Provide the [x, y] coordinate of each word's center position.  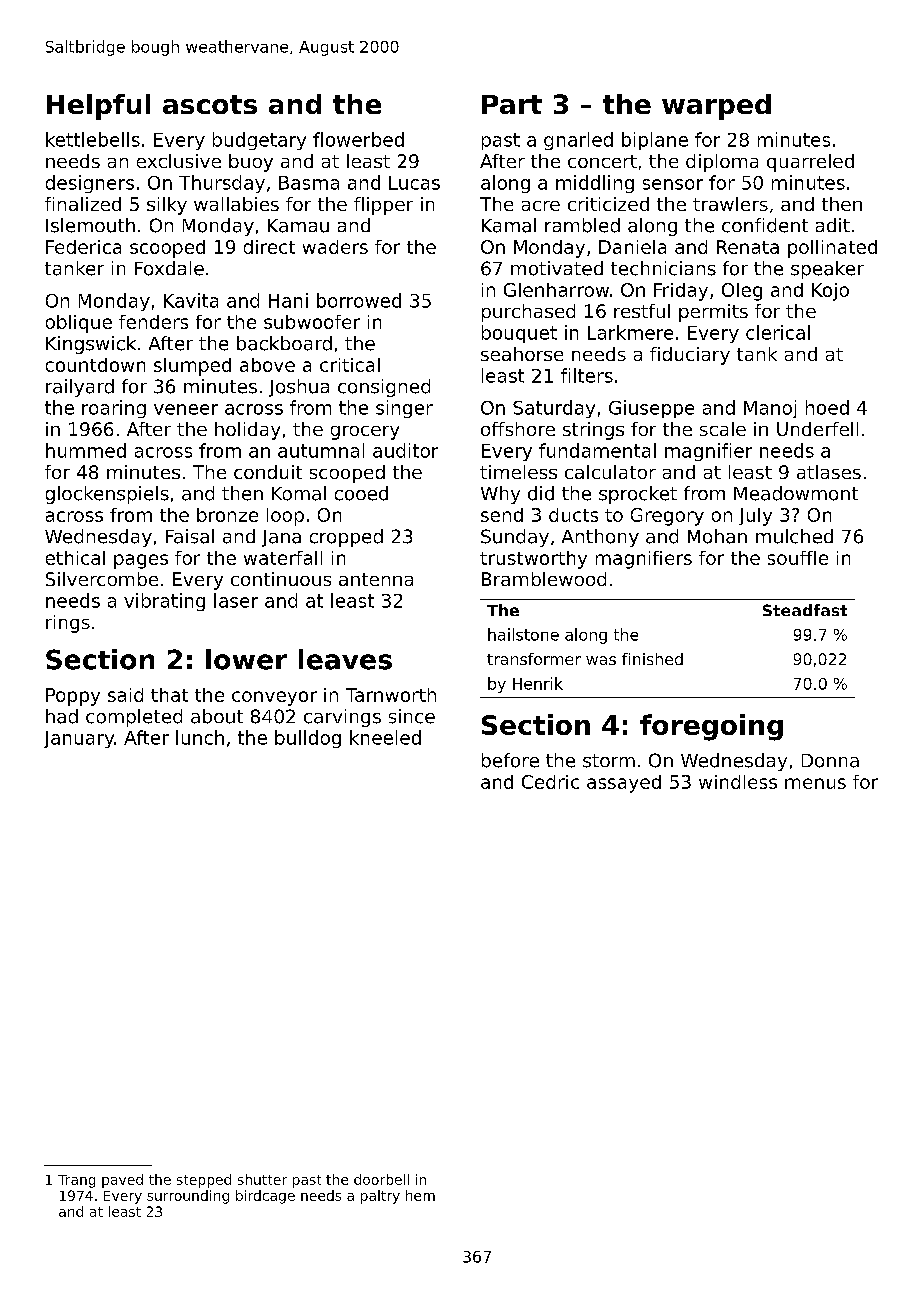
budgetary [259, 141]
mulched [794, 536]
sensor [673, 184]
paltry [380, 1197]
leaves [345, 659]
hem [420, 1195]
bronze [227, 515]
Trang [76, 1181]
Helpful [98, 107]
